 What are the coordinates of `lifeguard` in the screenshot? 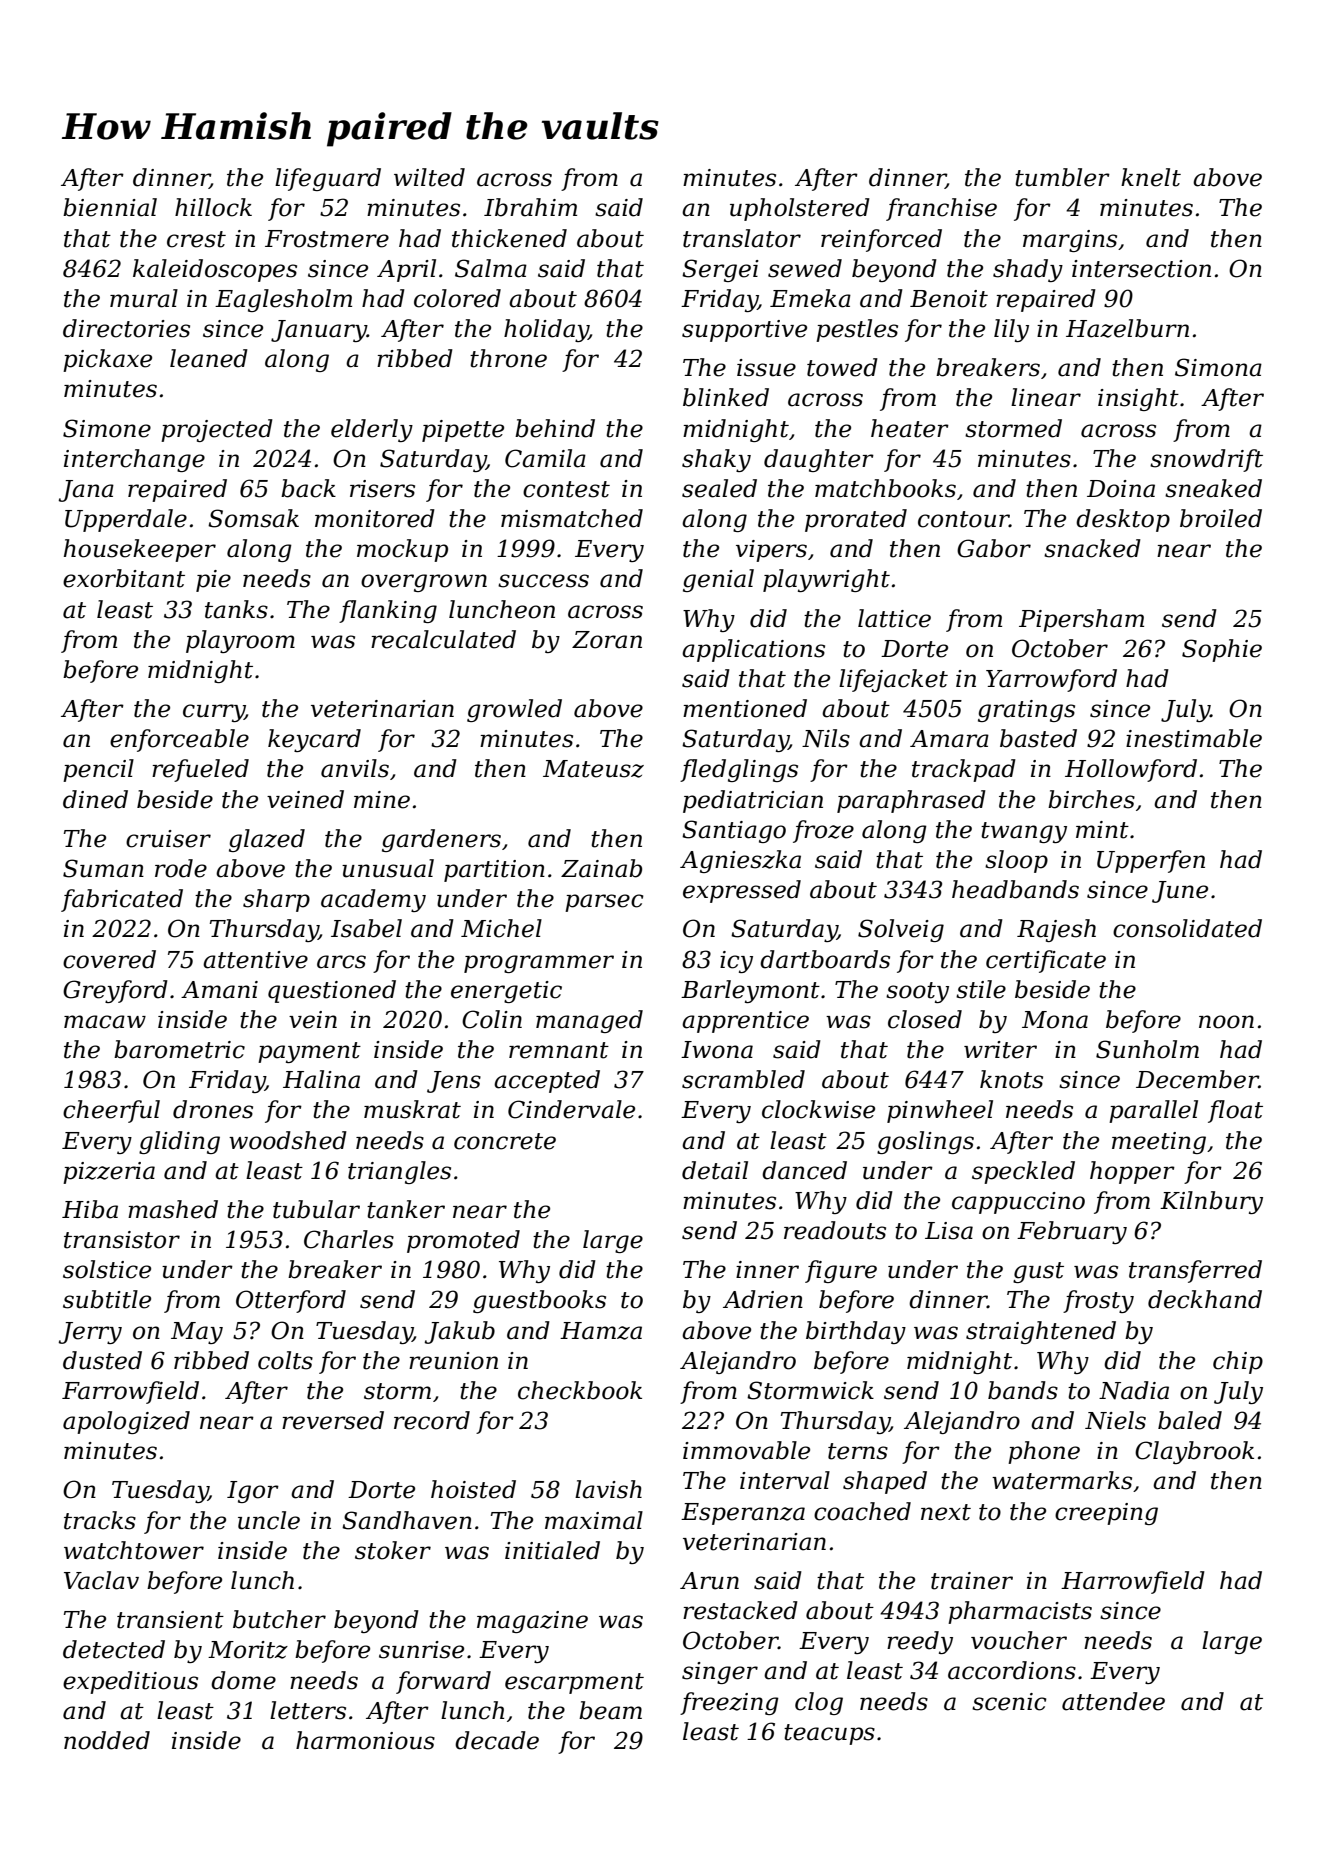 It's located at (328, 179).
